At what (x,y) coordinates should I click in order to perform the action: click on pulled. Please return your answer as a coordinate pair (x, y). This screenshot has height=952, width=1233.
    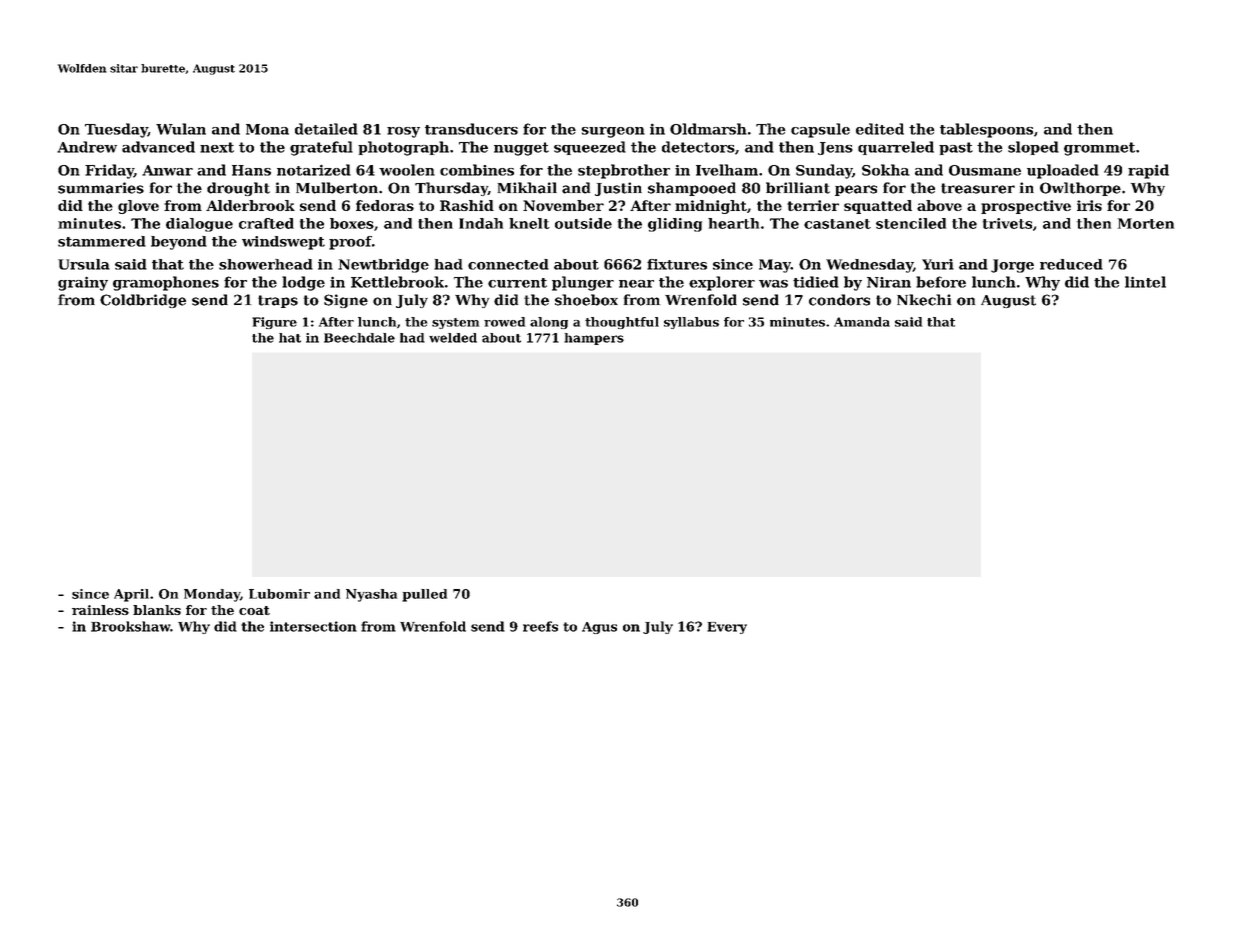
    Looking at the image, I should click on (424, 595).
